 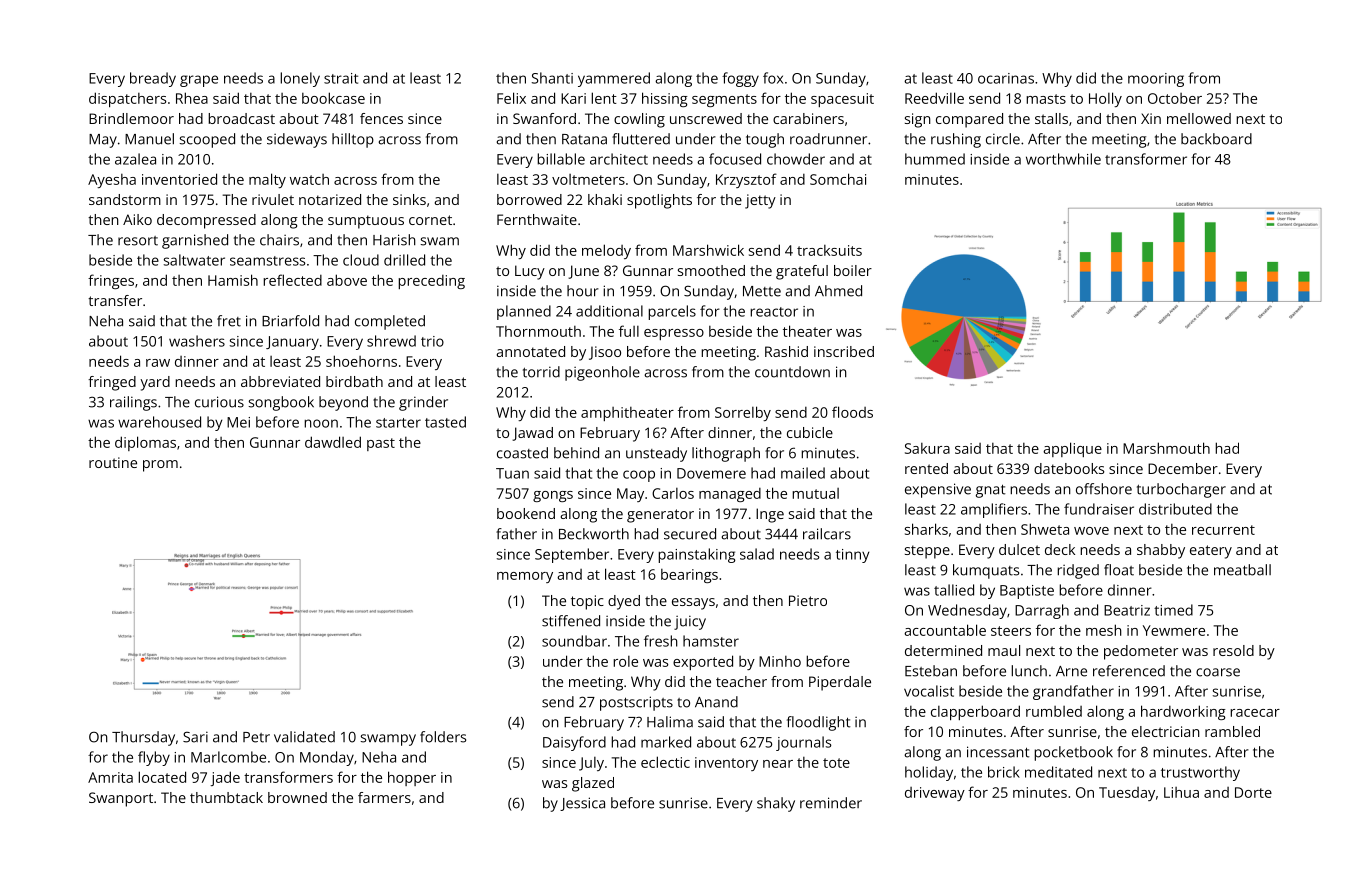 I want to click on coasted, so click(x=522, y=453).
